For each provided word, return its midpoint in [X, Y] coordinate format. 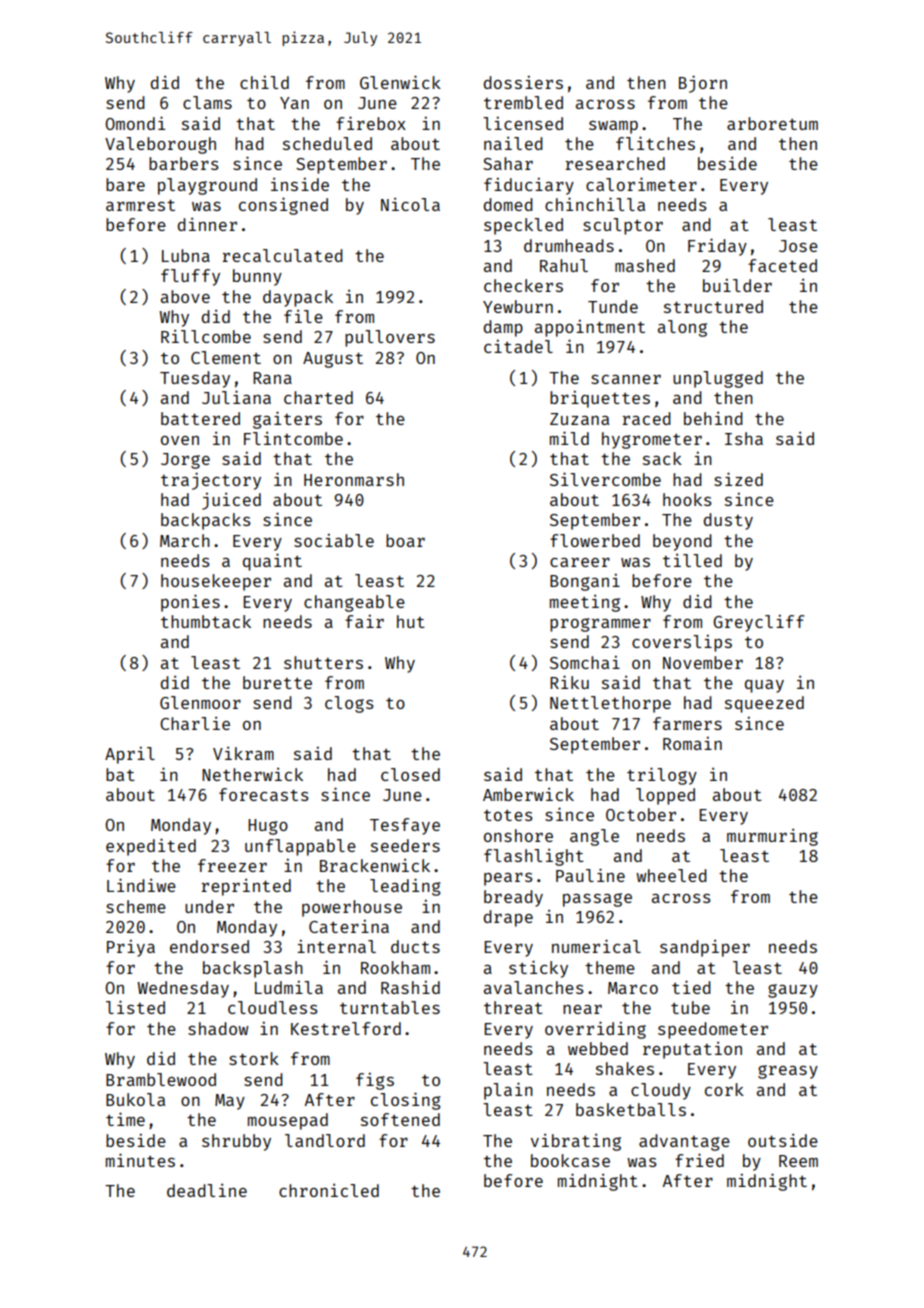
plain [508, 1091]
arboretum [772, 123]
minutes [140, 1160]
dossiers [523, 82]
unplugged [718, 379]
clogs [349, 704]
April [130, 755]
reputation [692, 1050]
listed [135, 1007]
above [185, 296]
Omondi [135, 123]
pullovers [390, 338]
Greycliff [758, 623]
